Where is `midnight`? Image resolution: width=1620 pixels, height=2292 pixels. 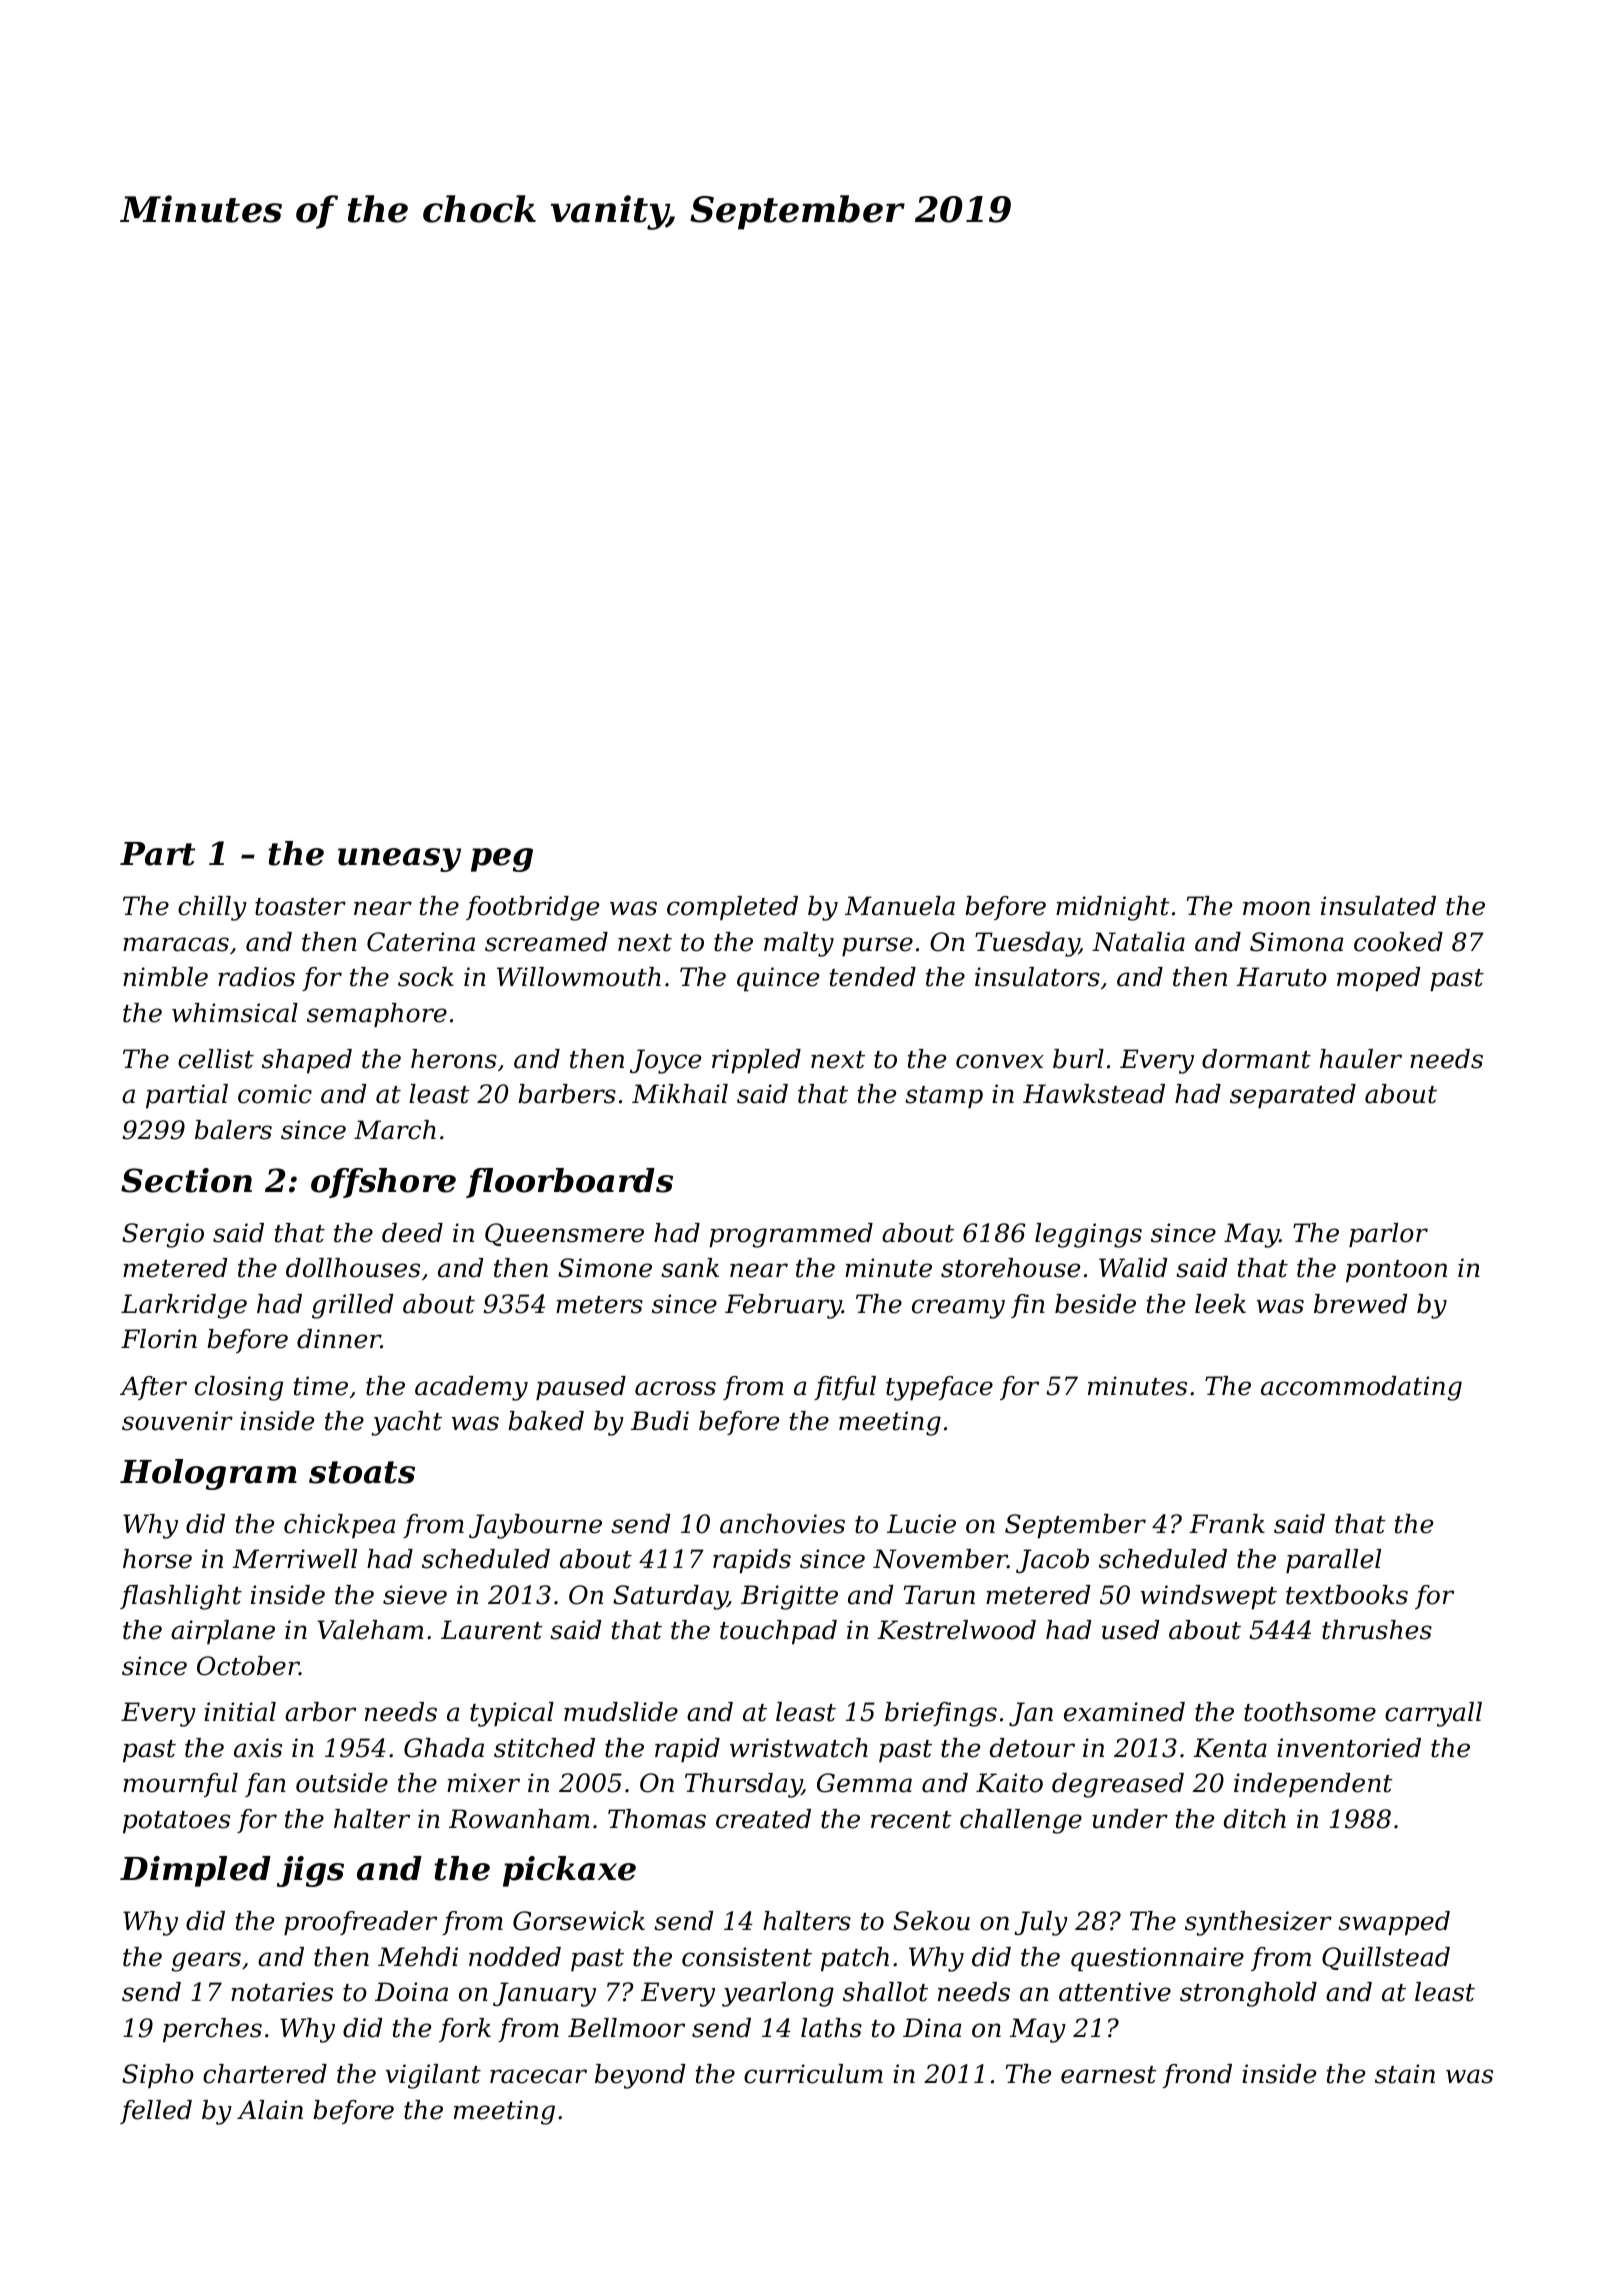 midnight is located at coordinates (1113, 908).
